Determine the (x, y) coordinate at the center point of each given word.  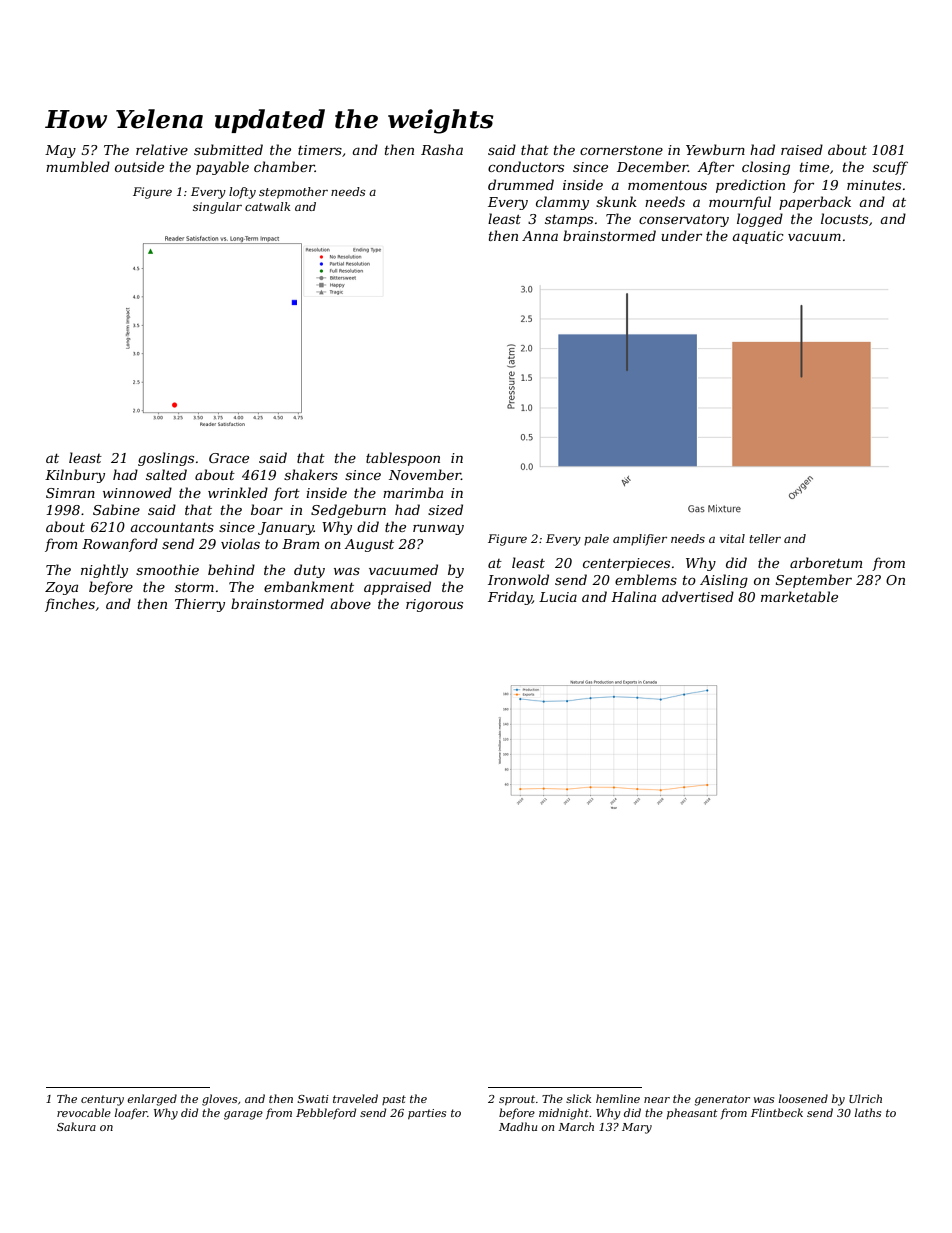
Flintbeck (777, 1112)
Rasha (442, 149)
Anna (540, 236)
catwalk (268, 206)
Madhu (518, 1126)
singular (217, 208)
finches (70, 605)
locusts (844, 218)
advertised (698, 596)
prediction (750, 186)
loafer (131, 1113)
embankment (309, 586)
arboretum (826, 562)
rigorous (434, 605)
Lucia (558, 597)
